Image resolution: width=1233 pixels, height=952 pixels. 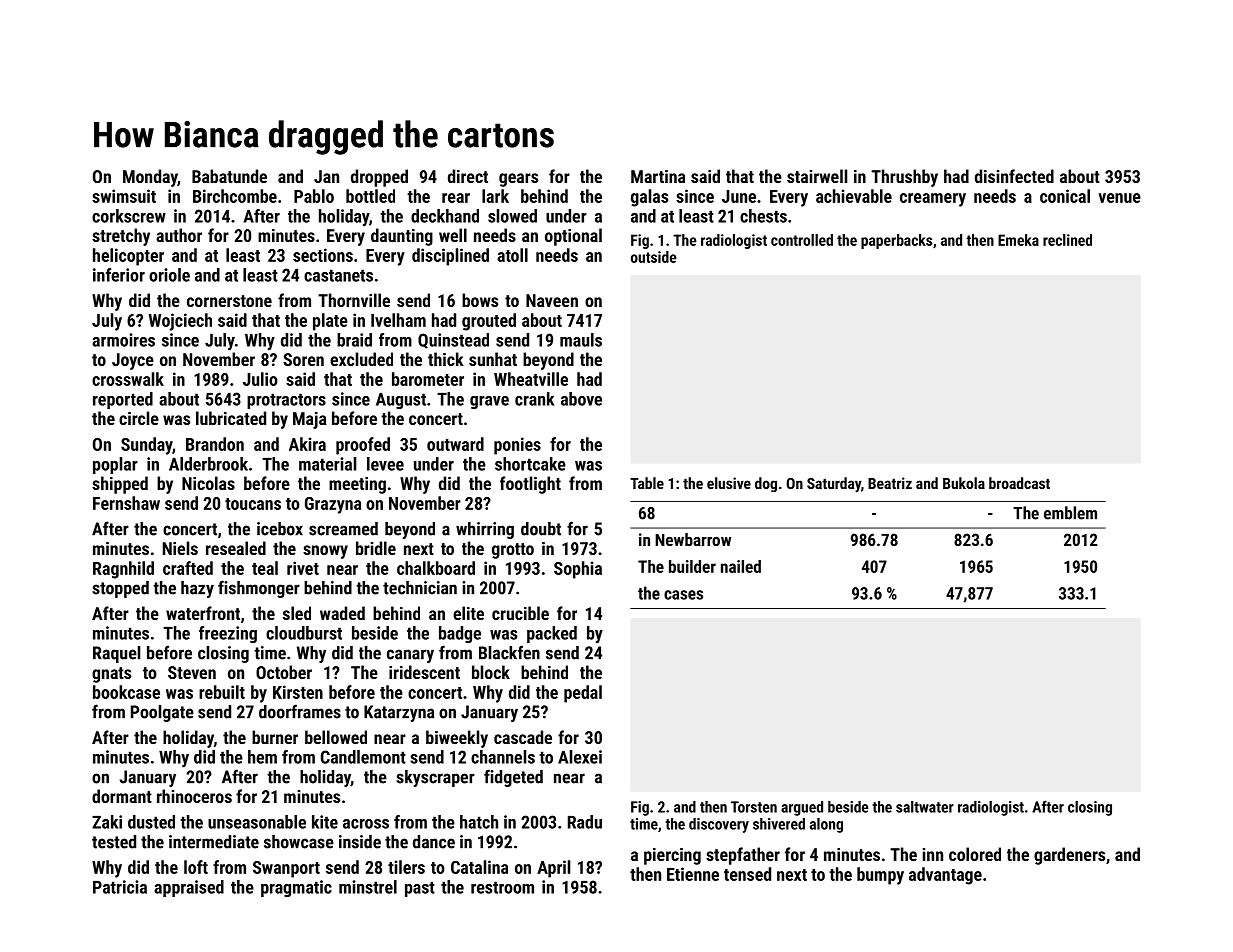 What do you see at coordinates (126, 503) in the screenshot?
I see `Fernshaw` at bounding box center [126, 503].
